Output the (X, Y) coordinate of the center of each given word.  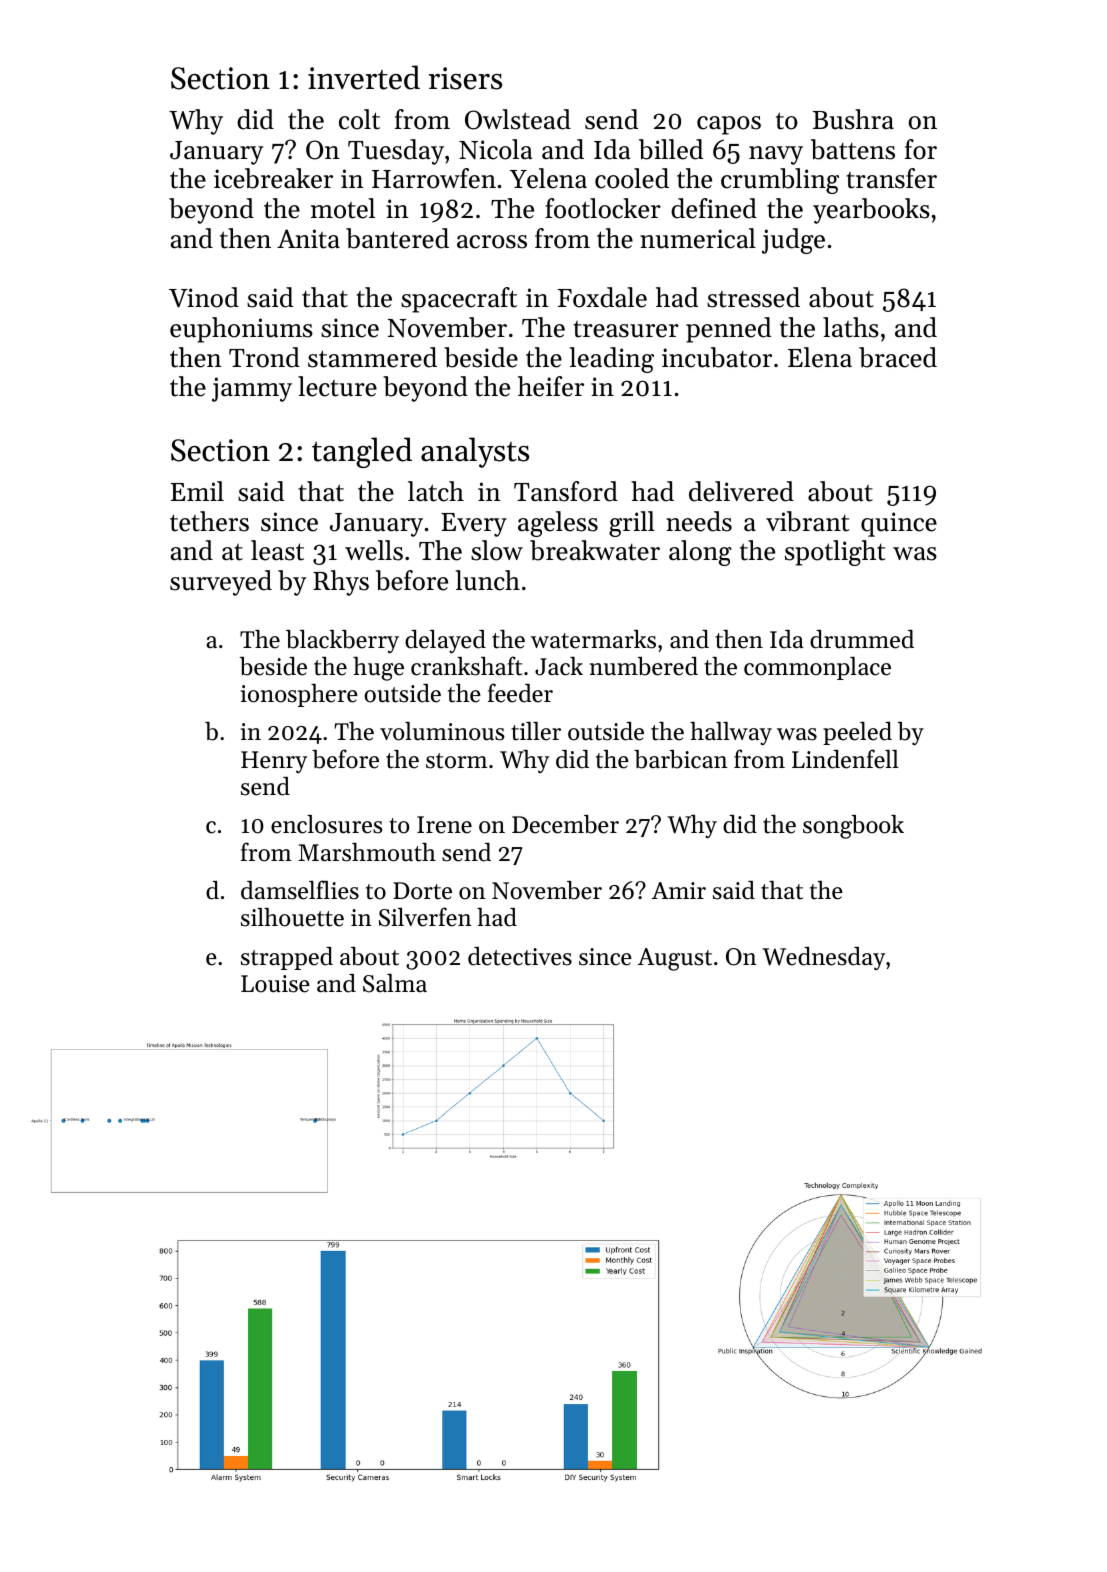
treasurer (626, 329)
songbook (853, 827)
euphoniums (241, 330)
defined (714, 208)
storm (457, 761)
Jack (559, 666)
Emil (197, 491)
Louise (275, 984)
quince (899, 524)
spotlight (835, 553)
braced (898, 357)
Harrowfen (434, 178)
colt (359, 119)
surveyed (221, 583)
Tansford (566, 491)
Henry (274, 762)
